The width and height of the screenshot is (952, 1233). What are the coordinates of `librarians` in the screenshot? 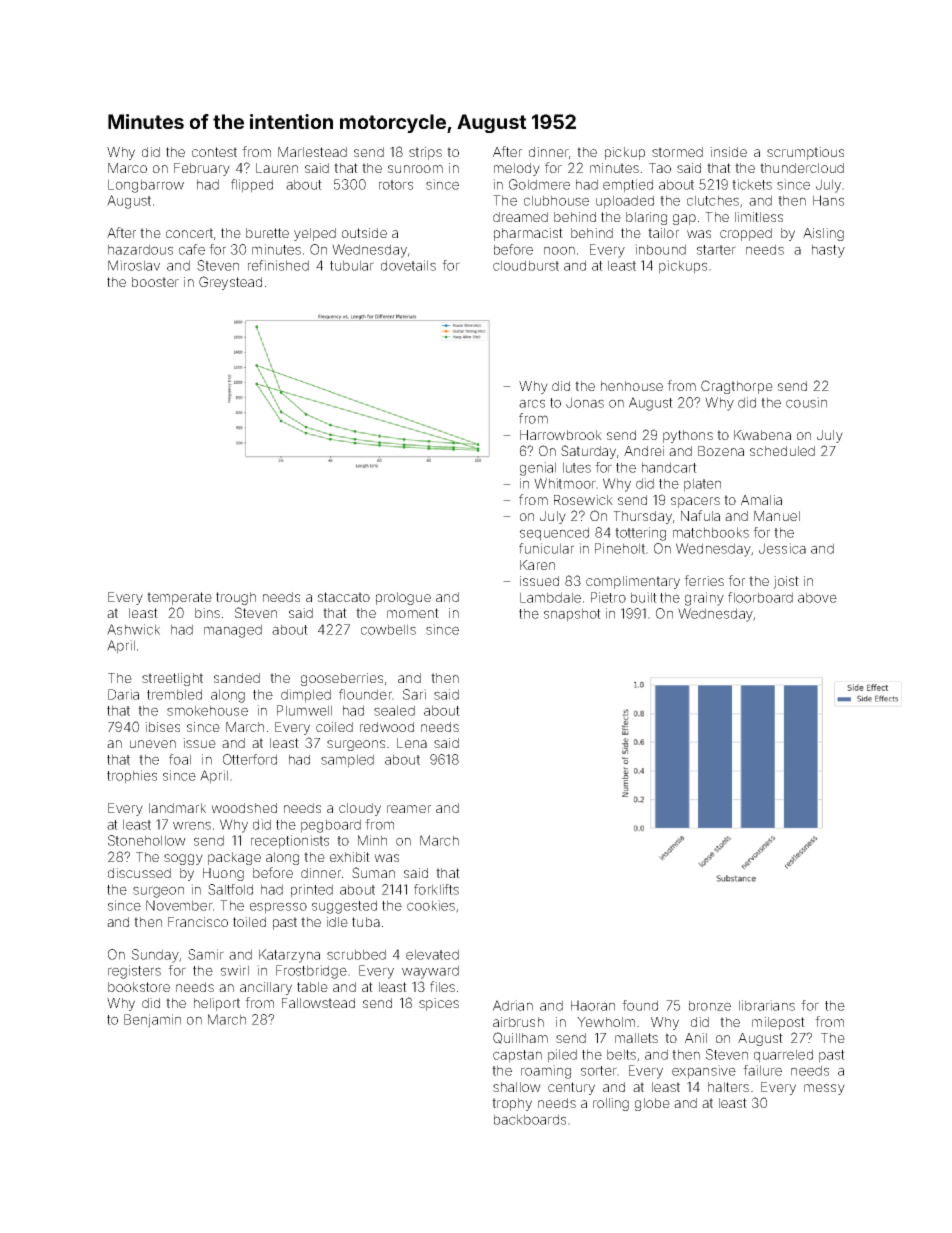 It's located at (767, 1005).
